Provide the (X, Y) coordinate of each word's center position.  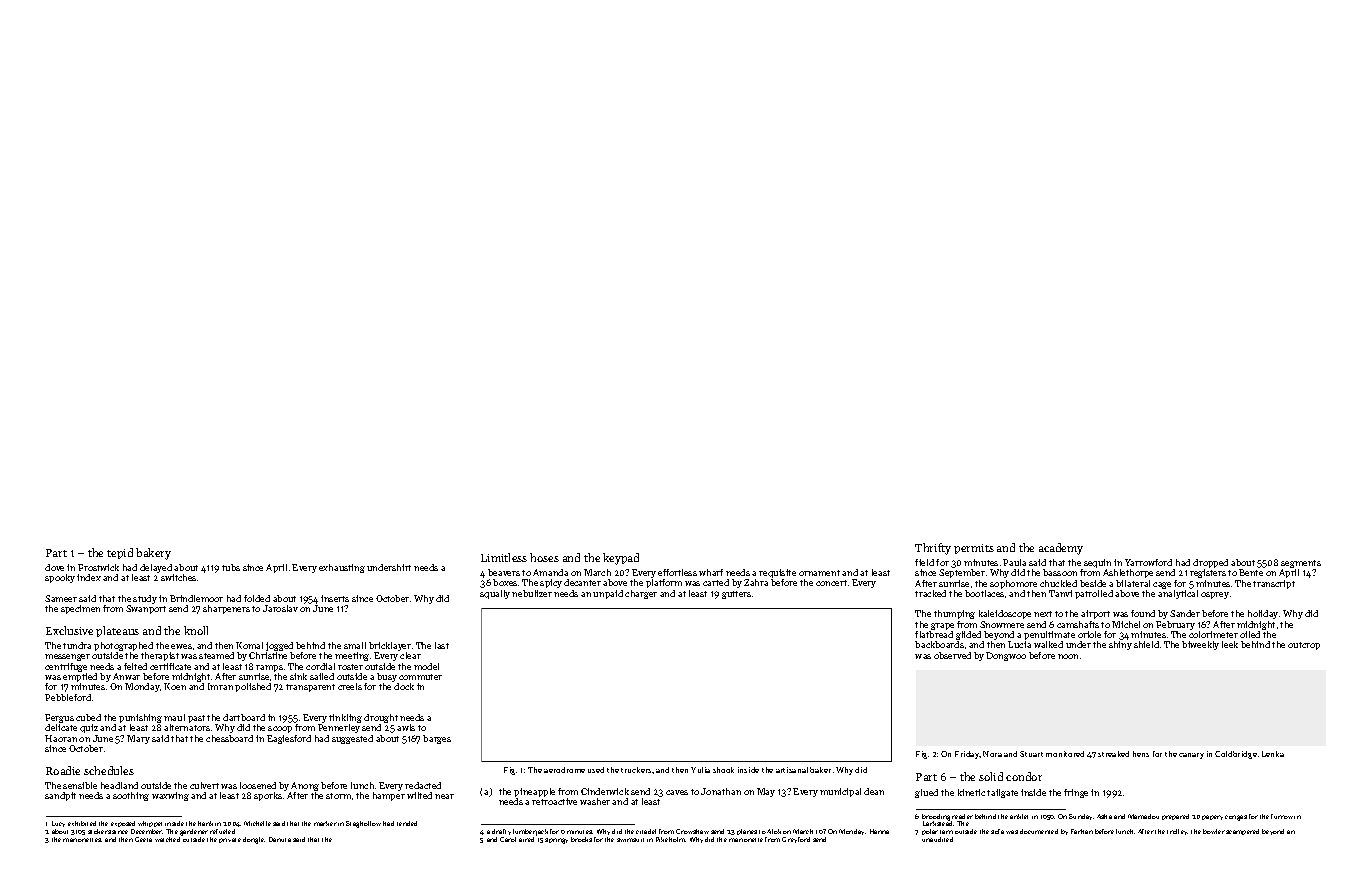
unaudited (937, 839)
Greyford (796, 840)
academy (1061, 549)
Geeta (143, 839)
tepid (120, 553)
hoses (544, 557)
